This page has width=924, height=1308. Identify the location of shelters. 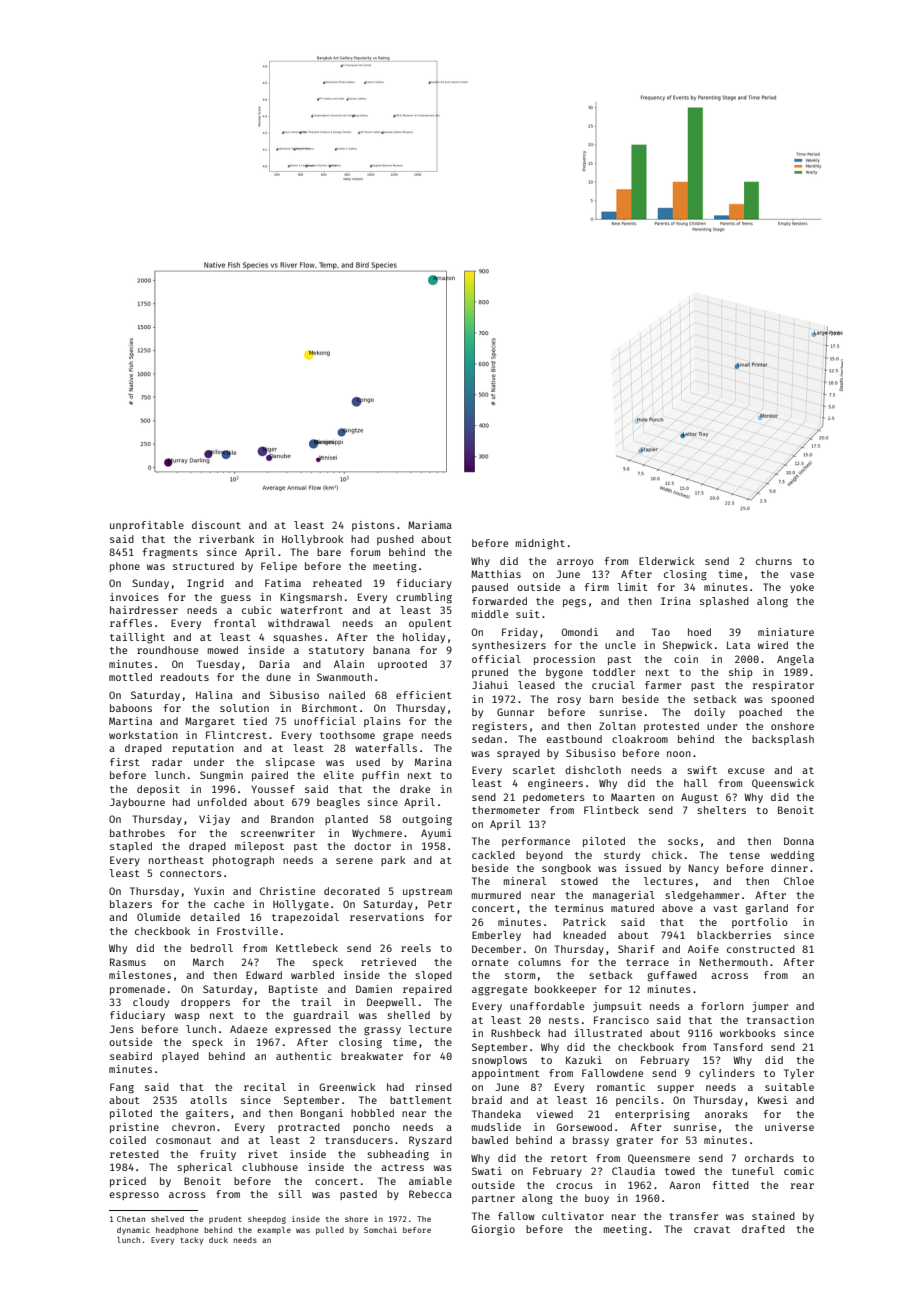
(721, 810).
